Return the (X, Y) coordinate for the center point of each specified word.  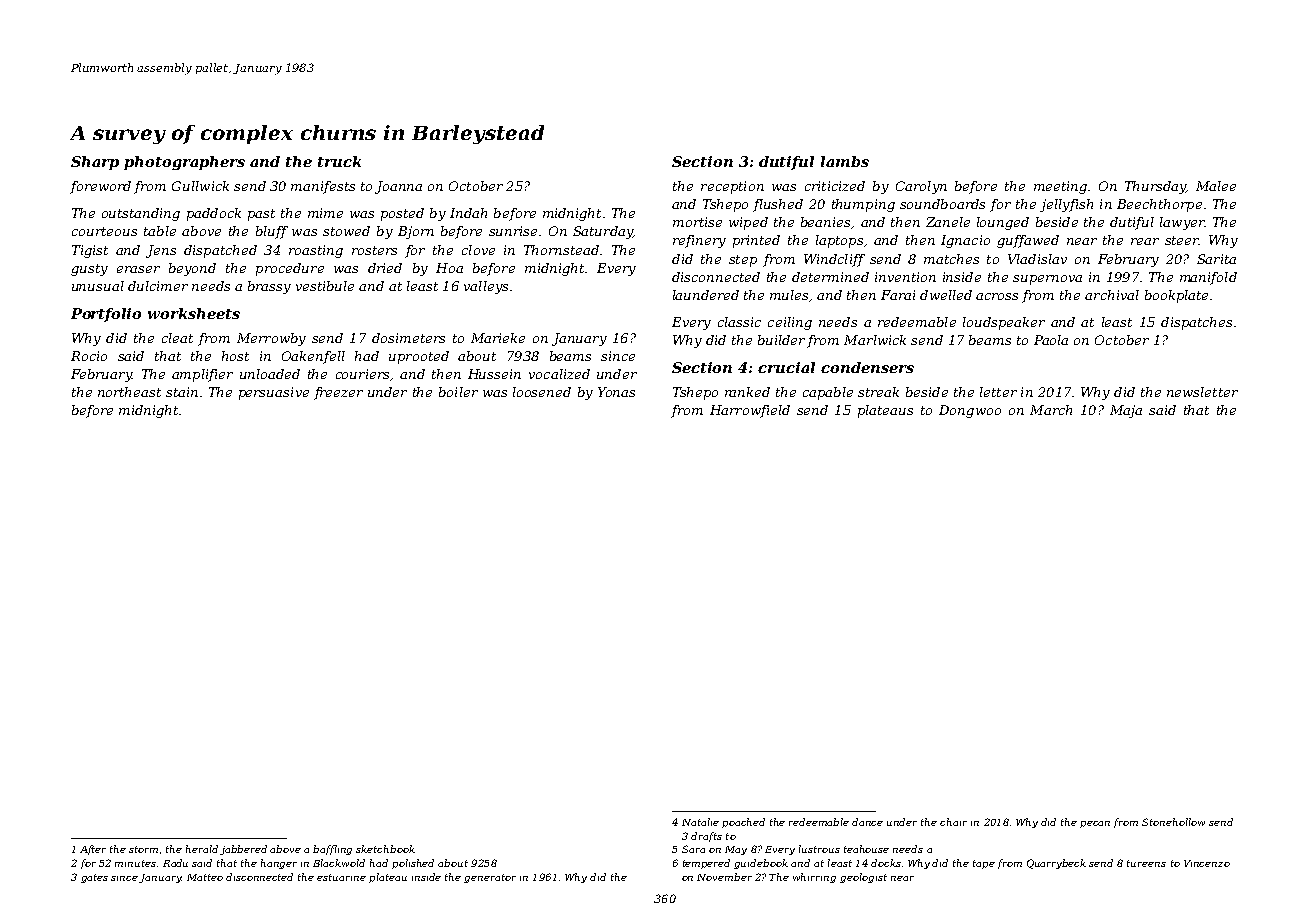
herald (202, 849)
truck (339, 161)
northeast (129, 392)
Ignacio (965, 241)
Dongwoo (970, 411)
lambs (845, 161)
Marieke (498, 338)
